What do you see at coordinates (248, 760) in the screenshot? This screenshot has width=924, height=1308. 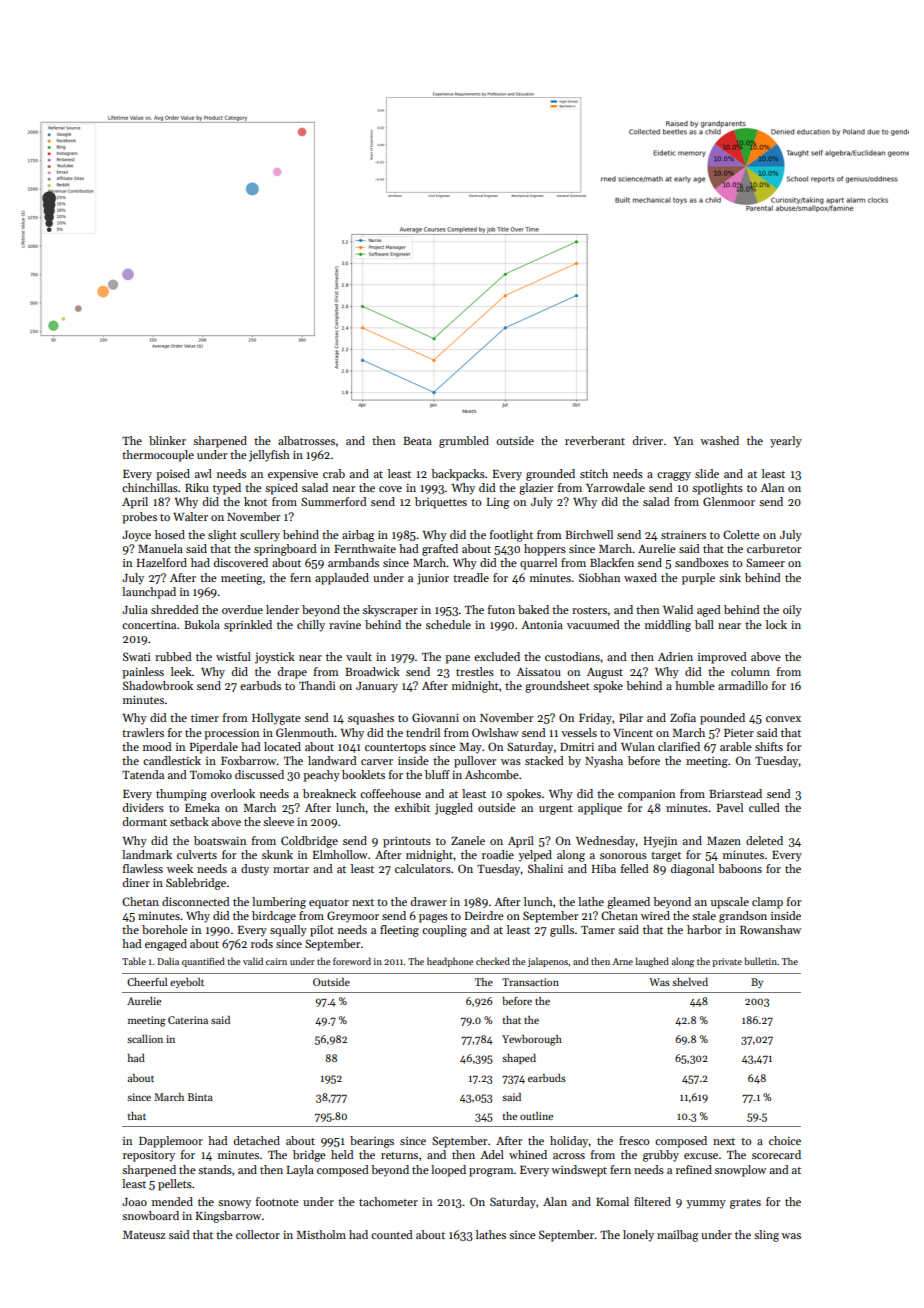 I see `Foxbarrow` at bounding box center [248, 760].
